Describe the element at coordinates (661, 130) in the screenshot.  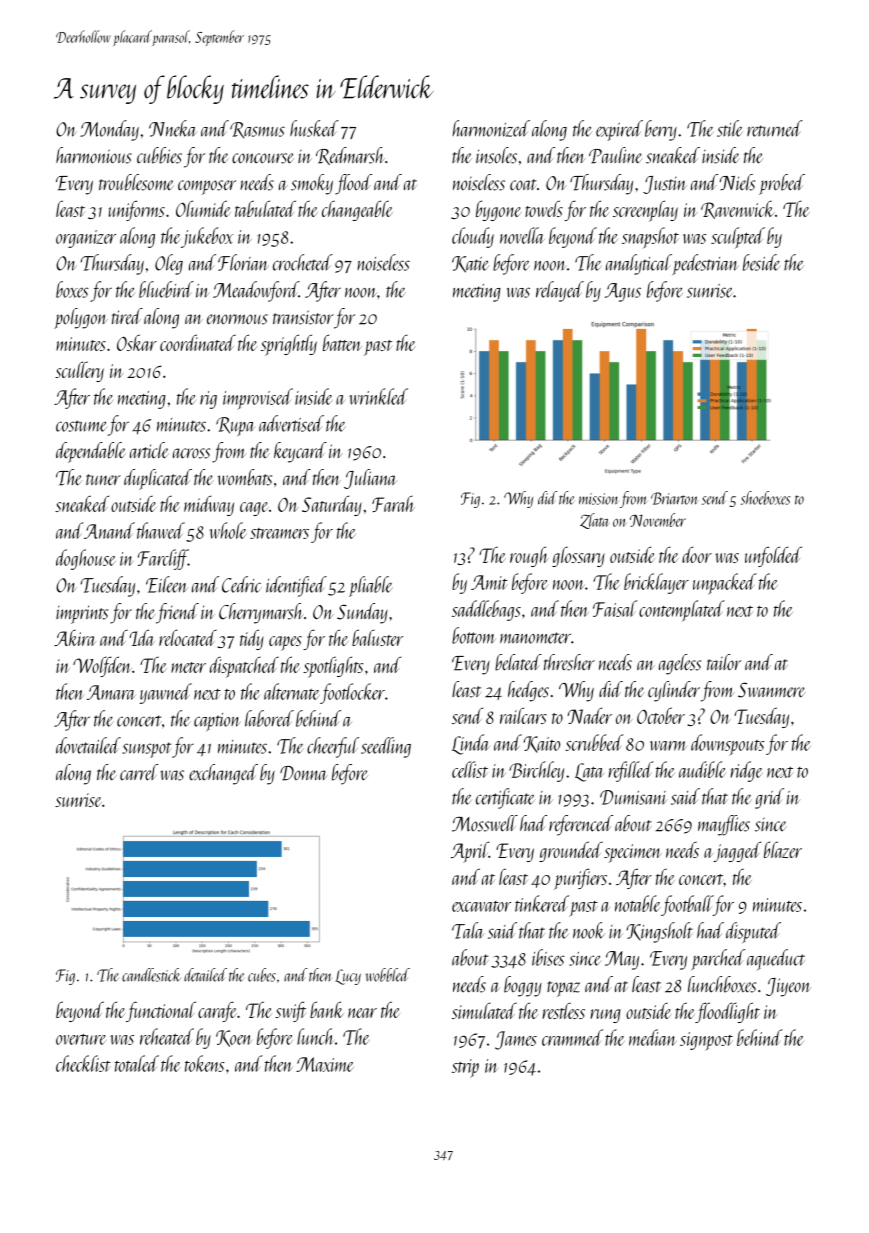
I see `berry` at that location.
